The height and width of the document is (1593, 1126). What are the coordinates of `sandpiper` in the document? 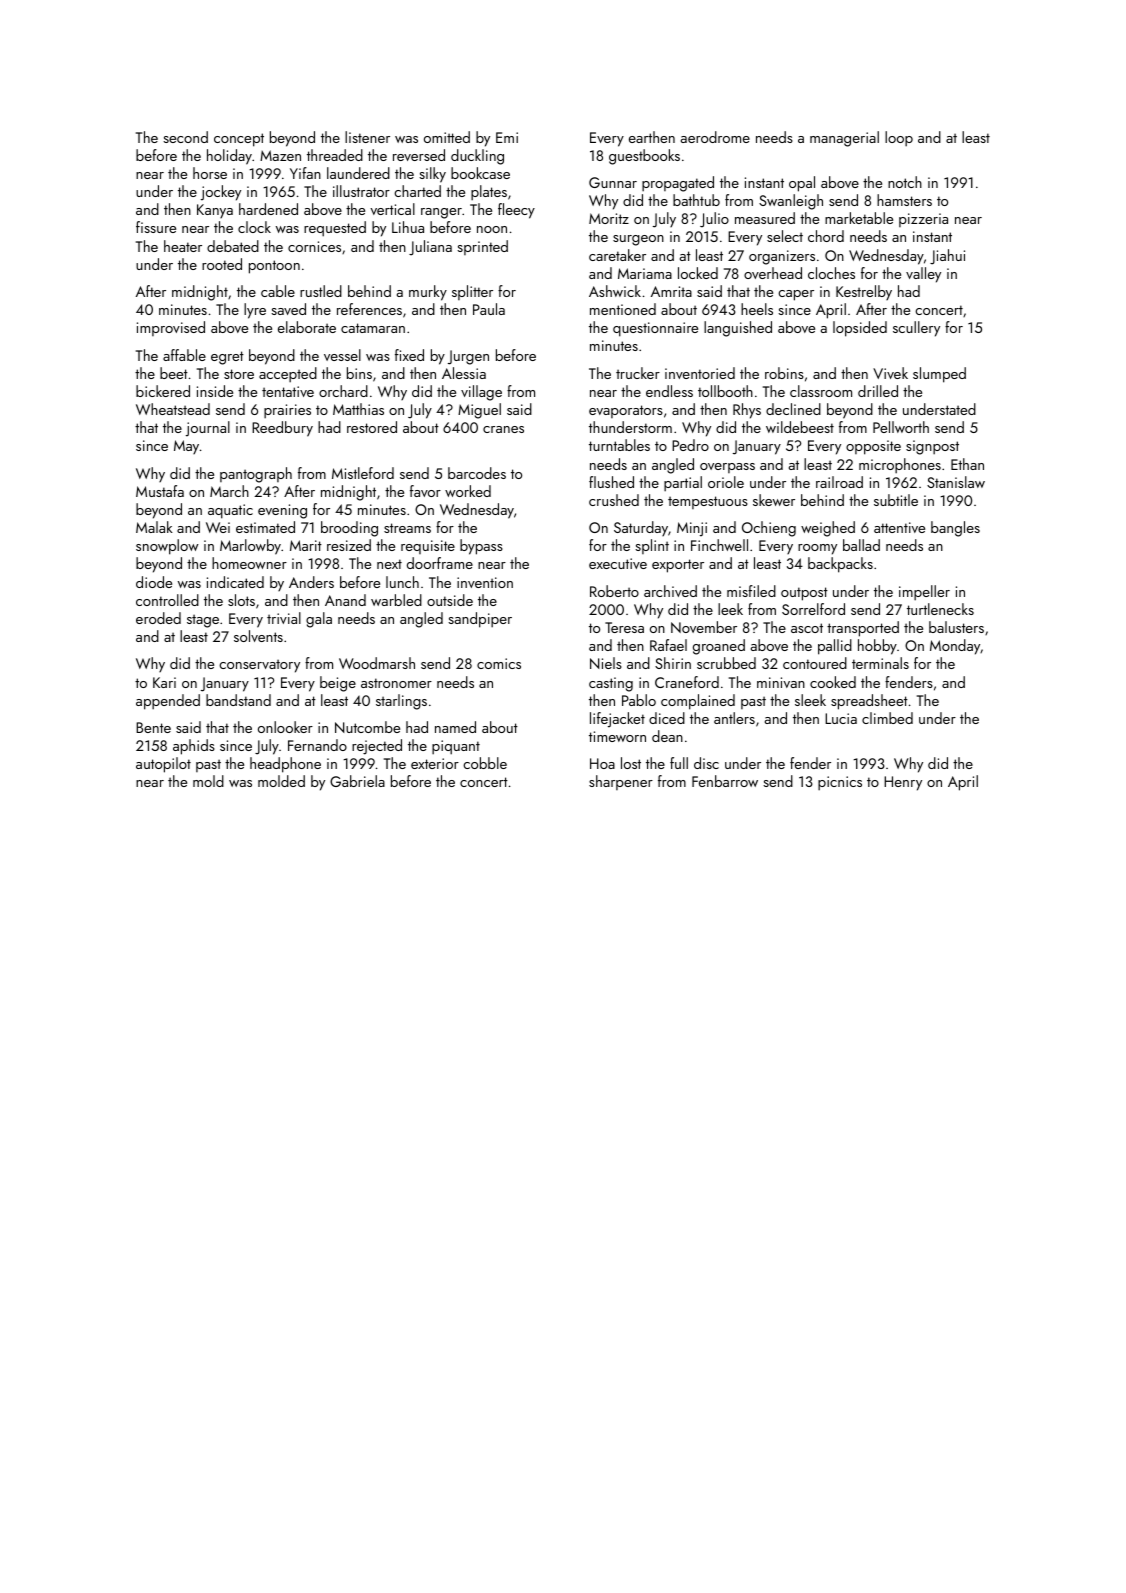 It's located at (480, 620).
